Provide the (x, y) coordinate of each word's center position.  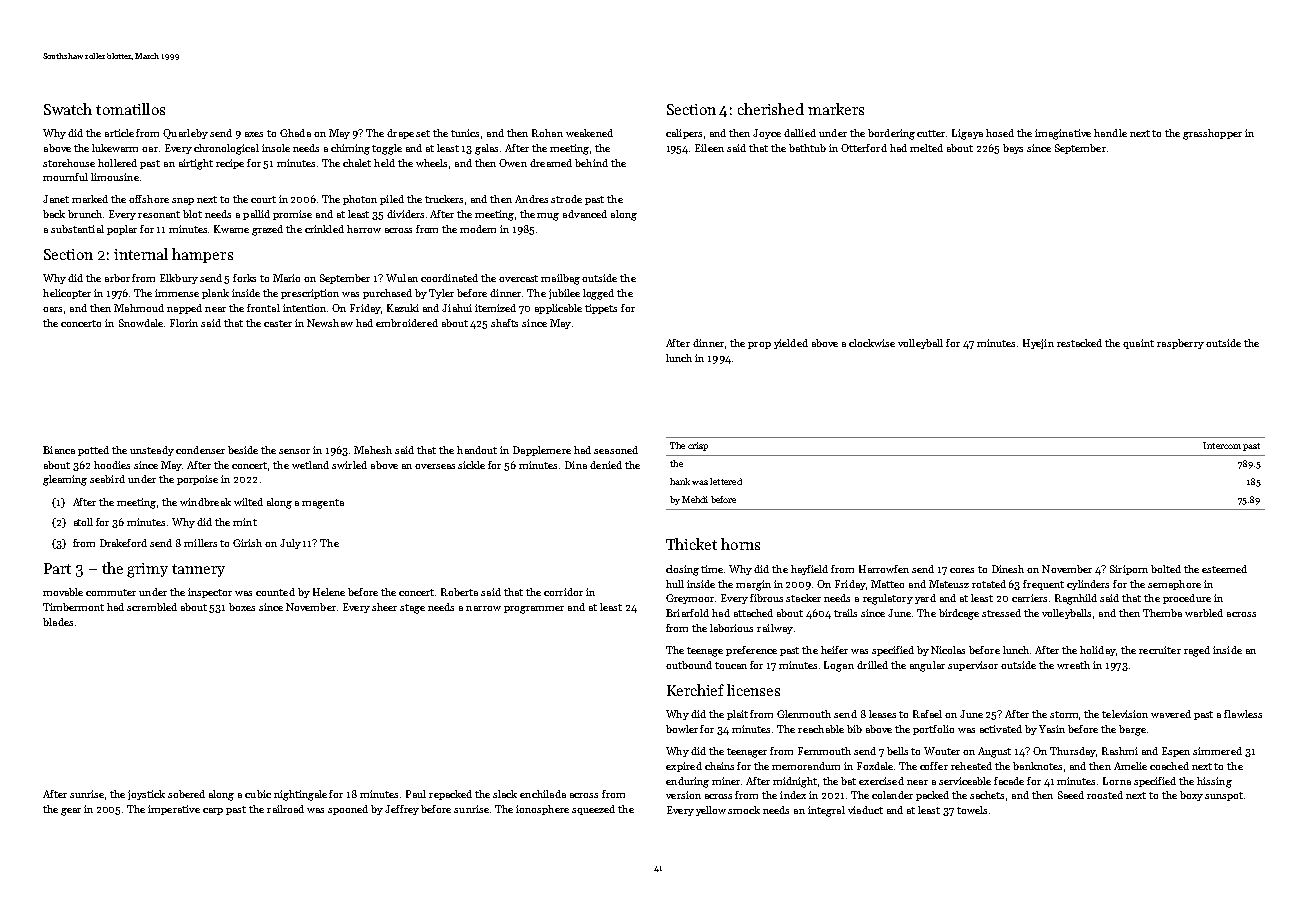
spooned (348, 810)
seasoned (616, 450)
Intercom (1222, 445)
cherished (771, 109)
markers (836, 109)
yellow (711, 811)
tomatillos (130, 109)
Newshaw (330, 323)
